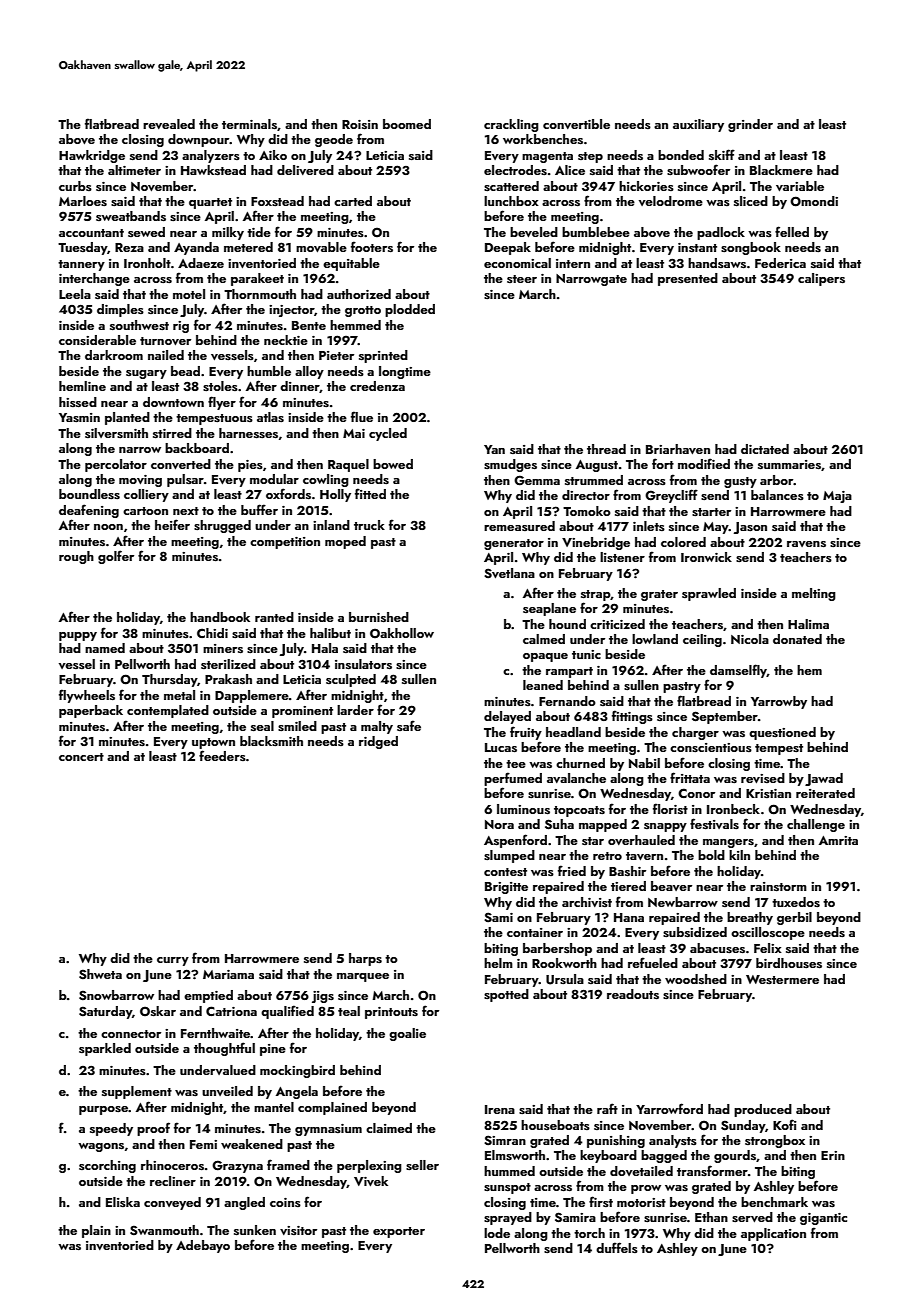 The height and width of the page is (1314, 924). I want to click on grinder, so click(750, 125).
